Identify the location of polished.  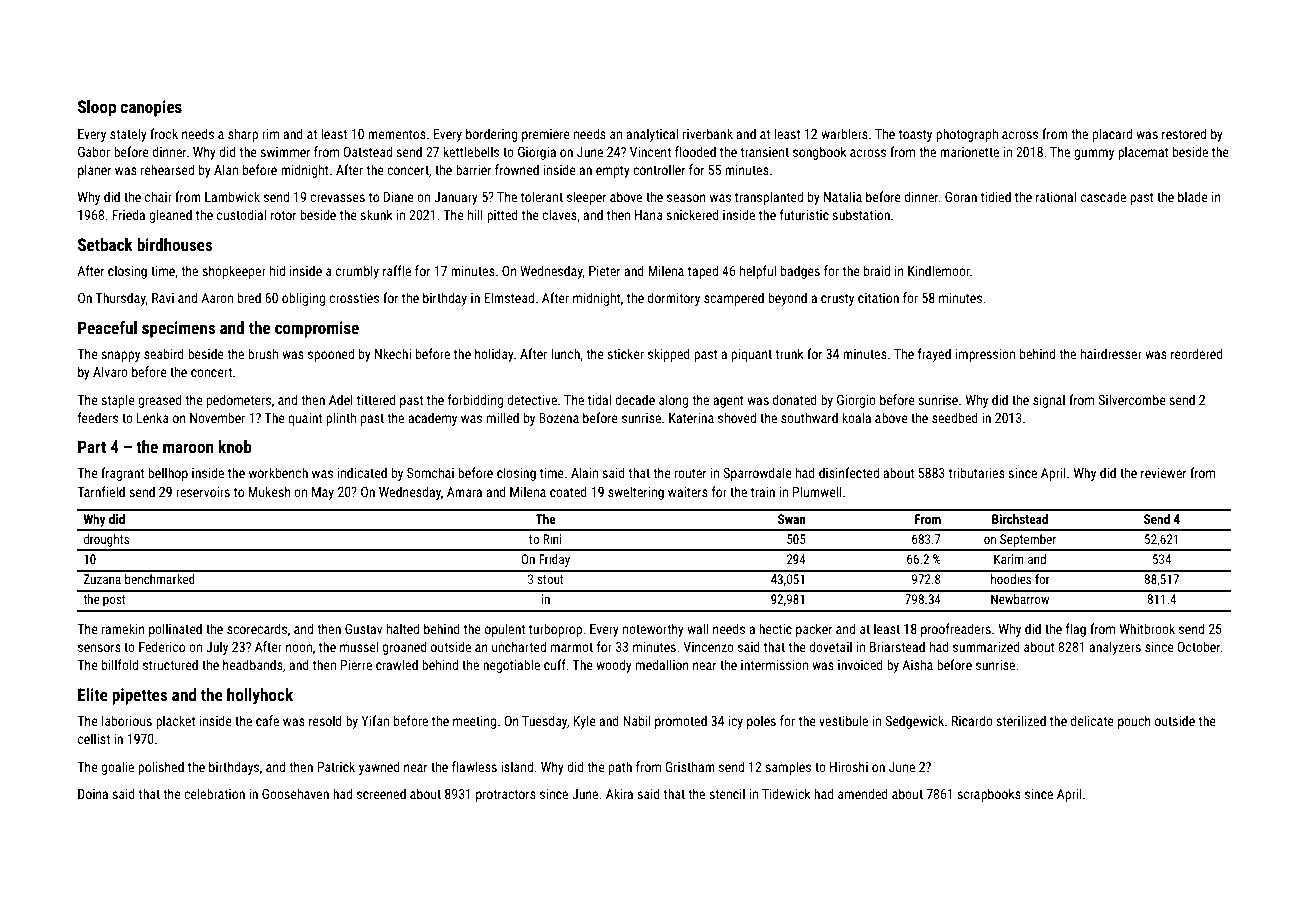
(161, 768).
